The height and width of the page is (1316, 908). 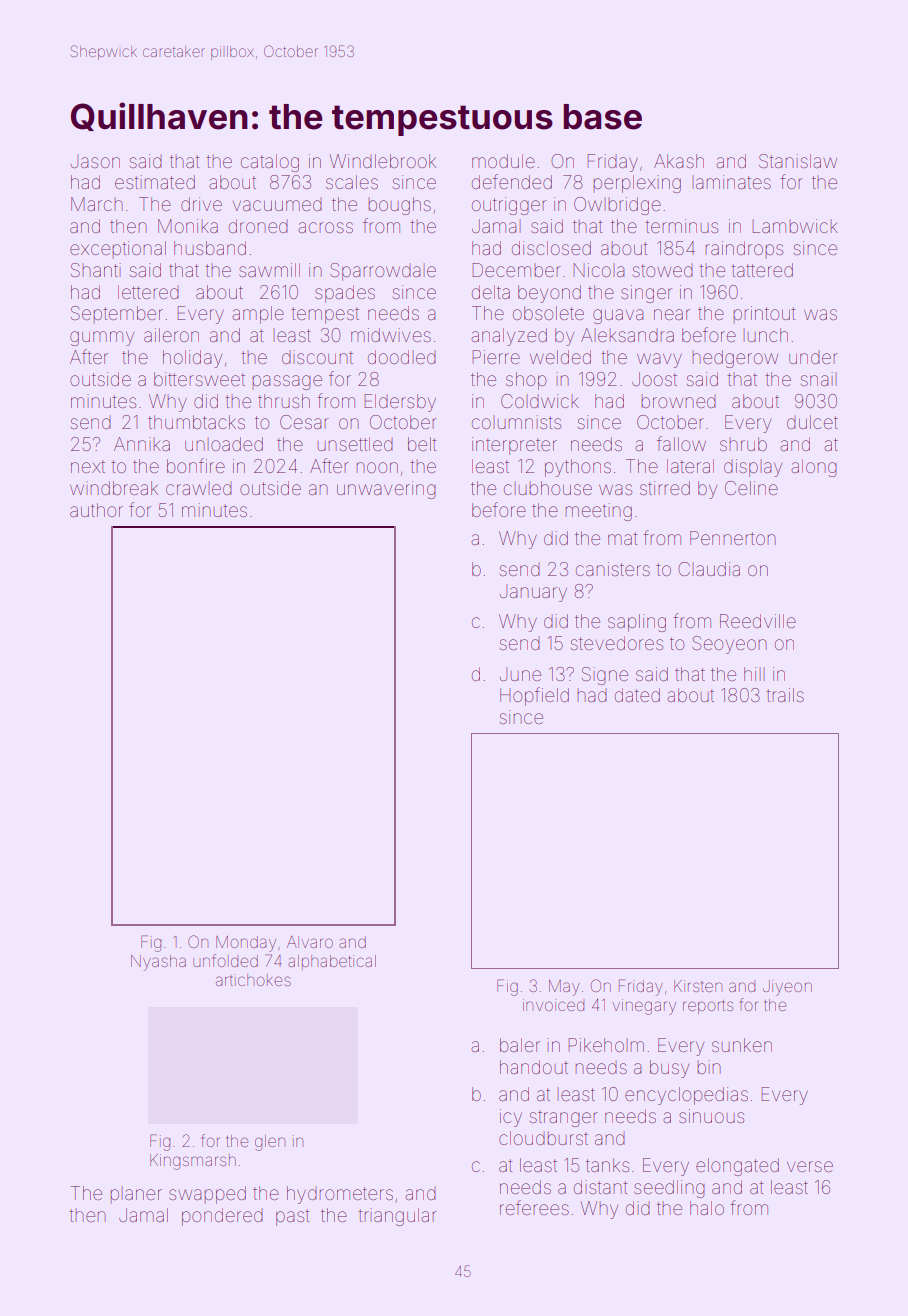 I want to click on Seoyeon, so click(x=729, y=645).
